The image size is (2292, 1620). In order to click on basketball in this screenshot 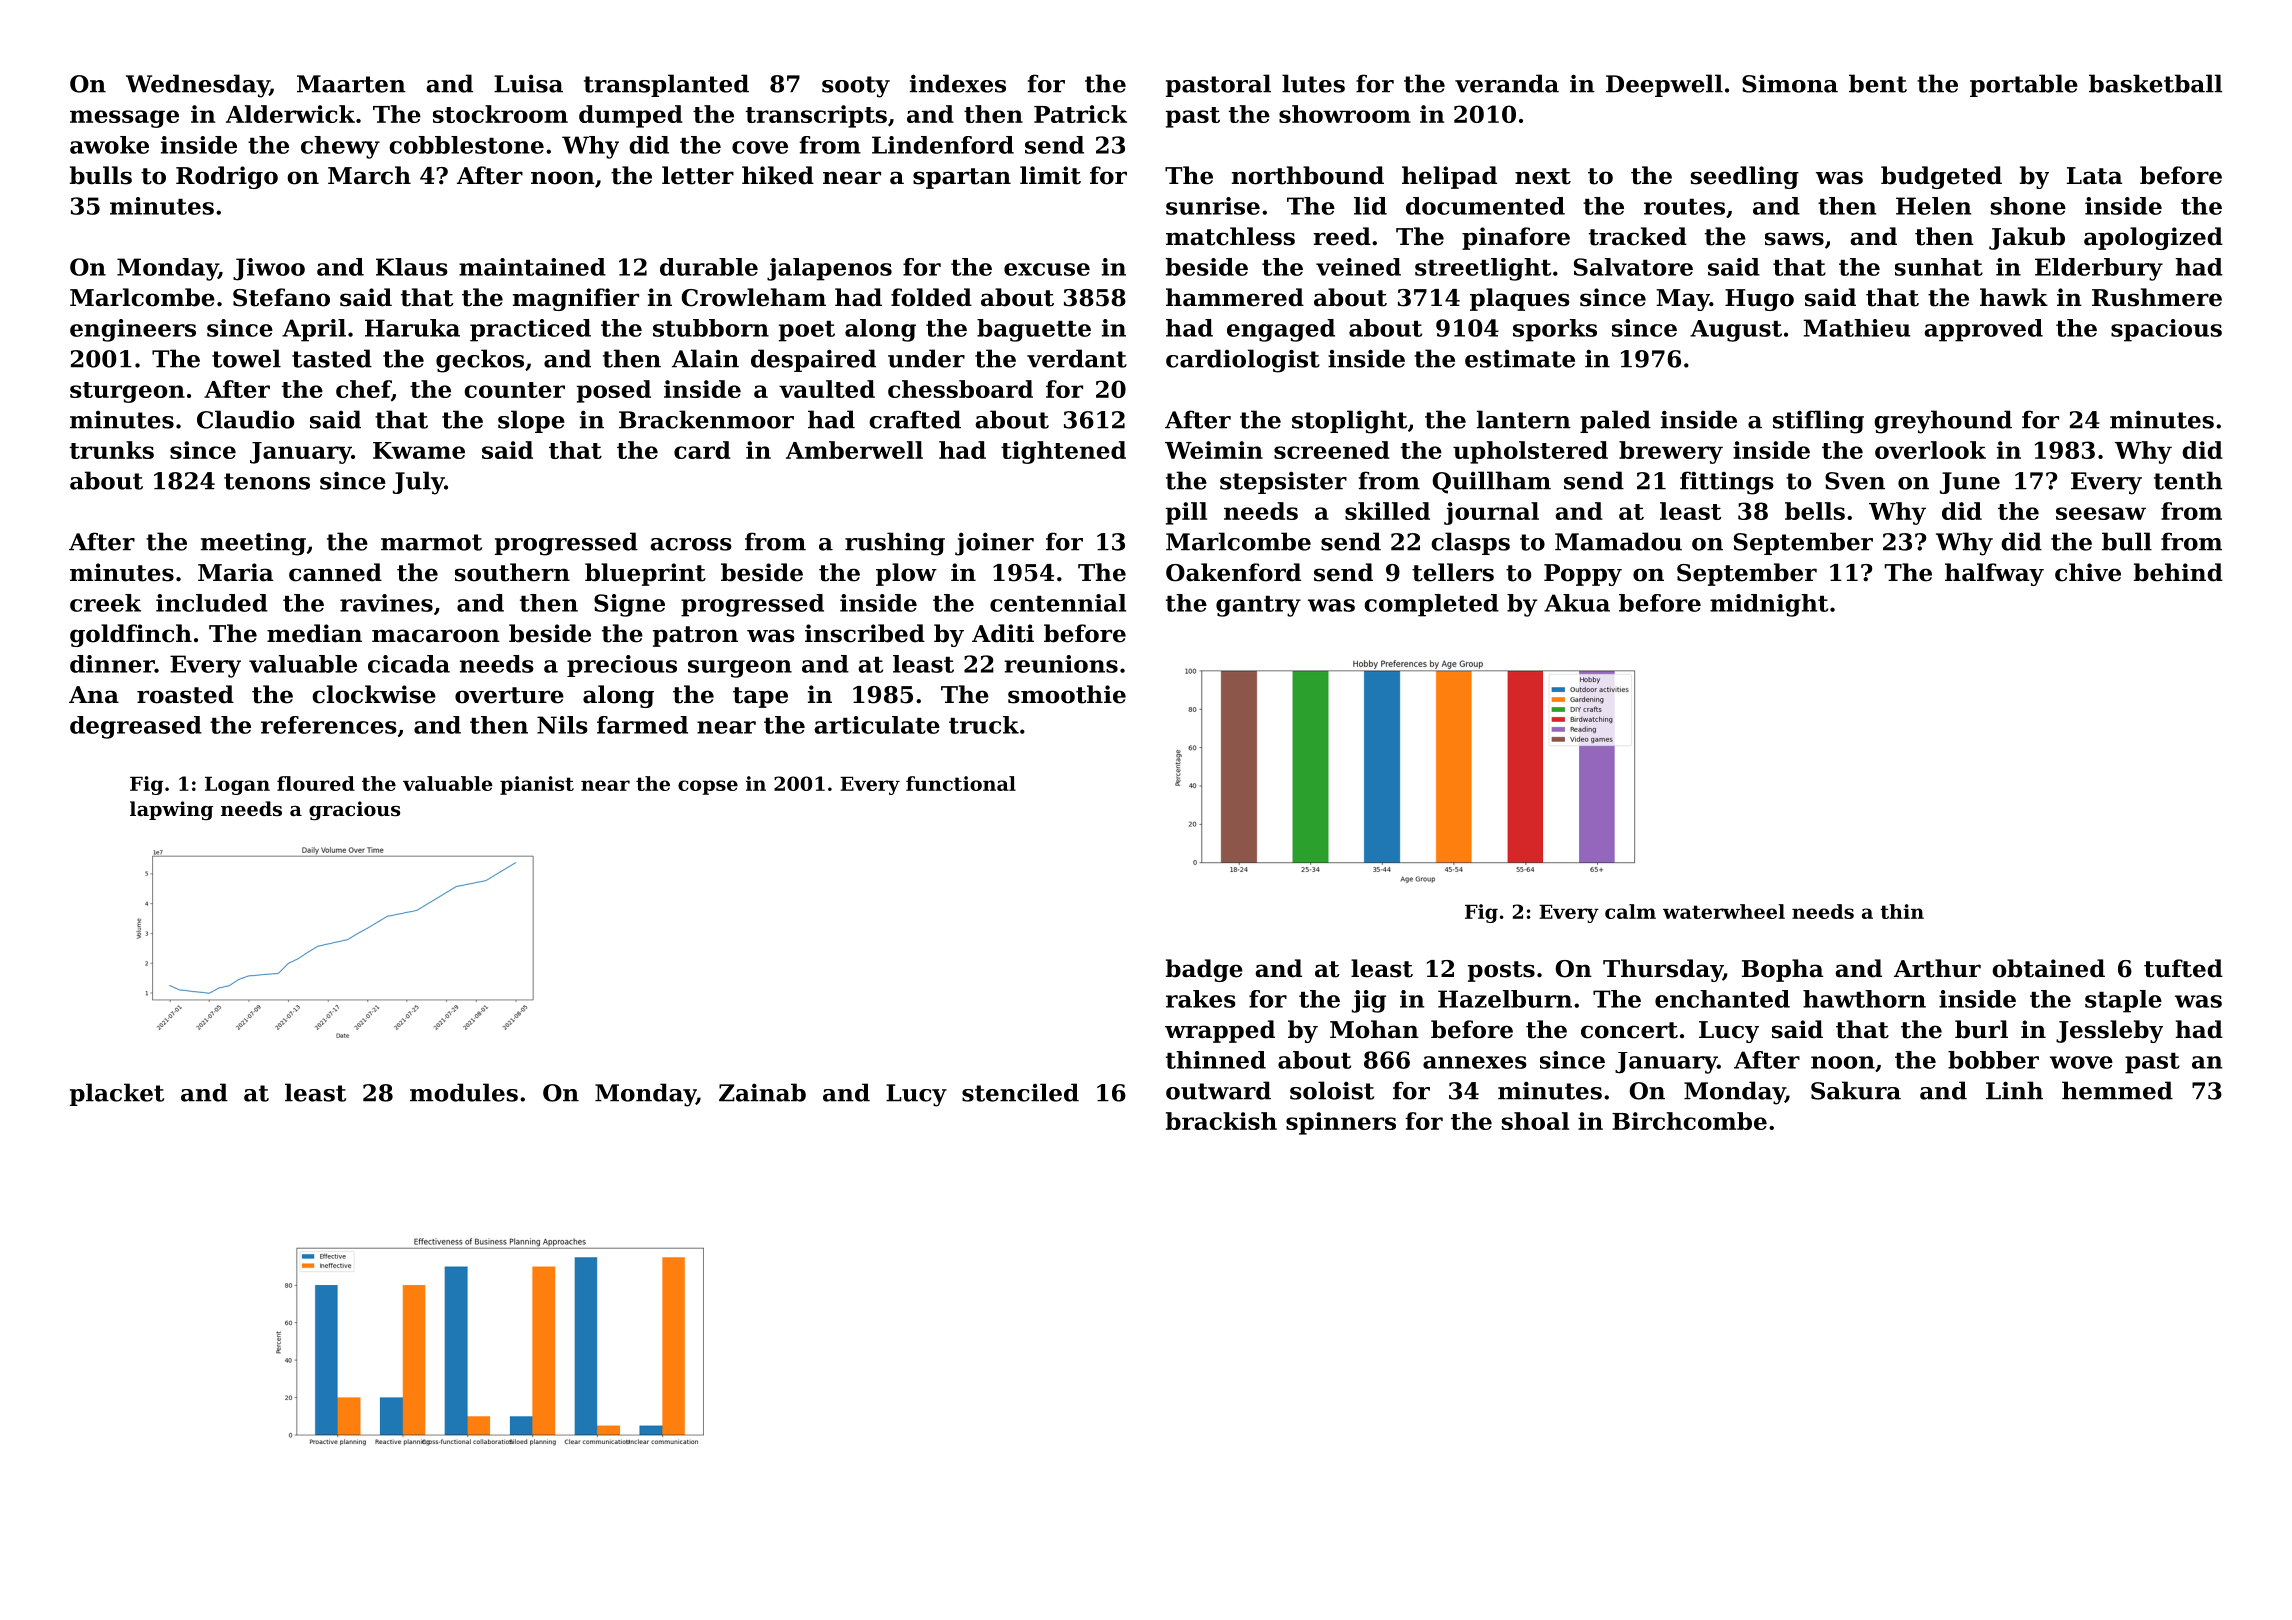, I will do `click(2155, 83)`.
